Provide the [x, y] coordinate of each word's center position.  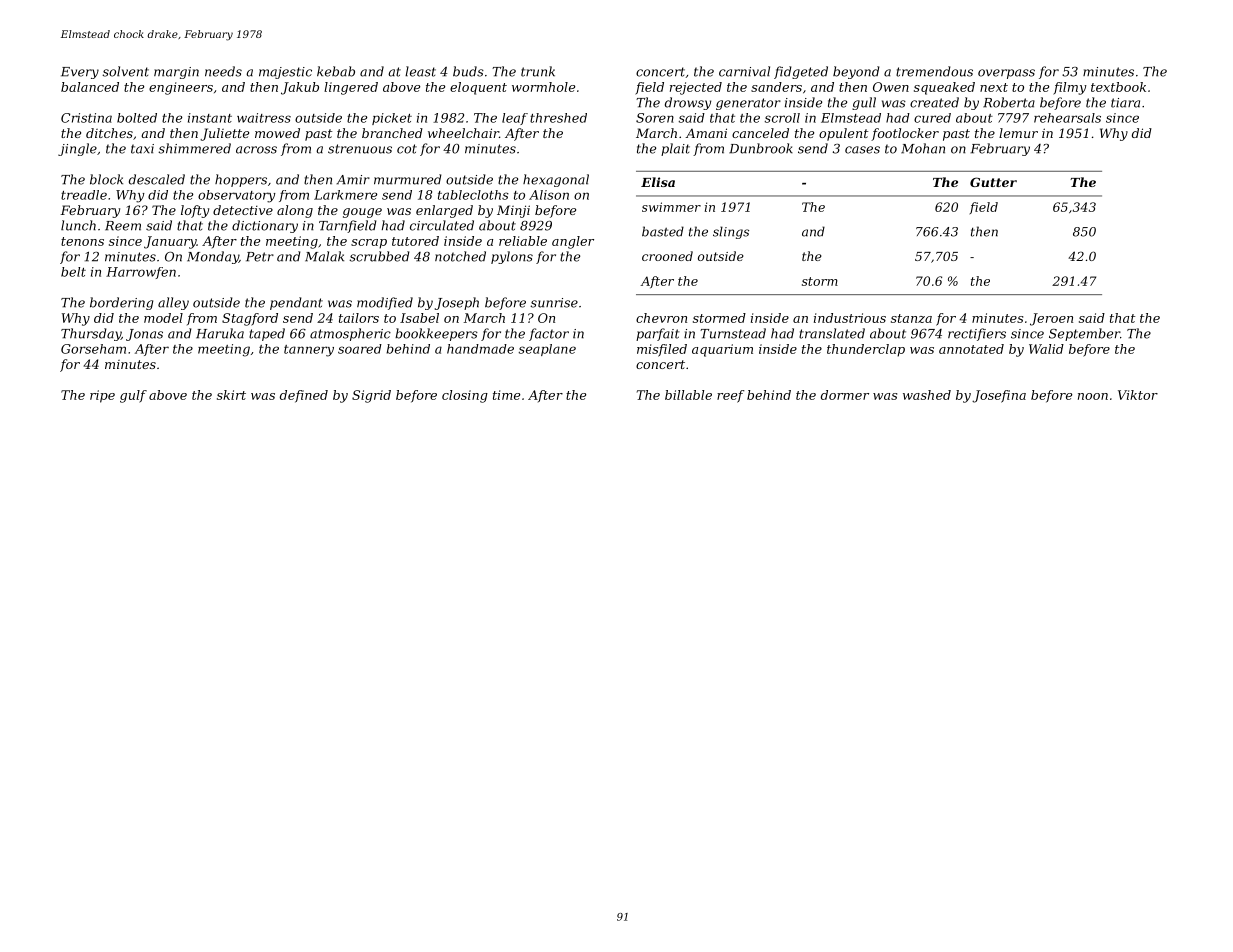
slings [731, 232]
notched [460, 256]
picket [392, 119]
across [256, 150]
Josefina [999, 396]
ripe [102, 396]
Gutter [993, 182]
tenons [82, 241]
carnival [744, 71]
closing [465, 396]
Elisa [658, 182]
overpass [1006, 74]
